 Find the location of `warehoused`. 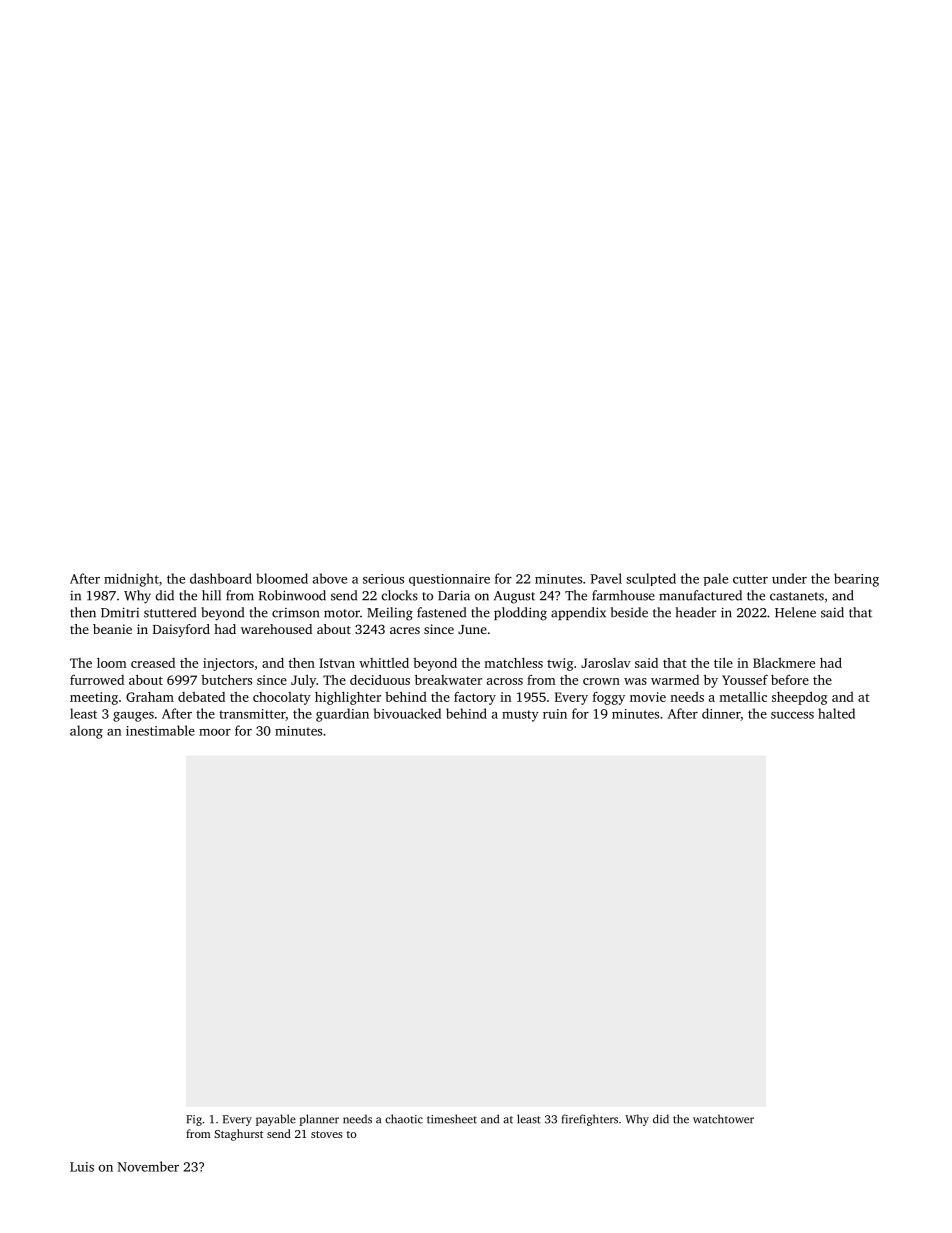

warehoused is located at coordinates (276, 629).
